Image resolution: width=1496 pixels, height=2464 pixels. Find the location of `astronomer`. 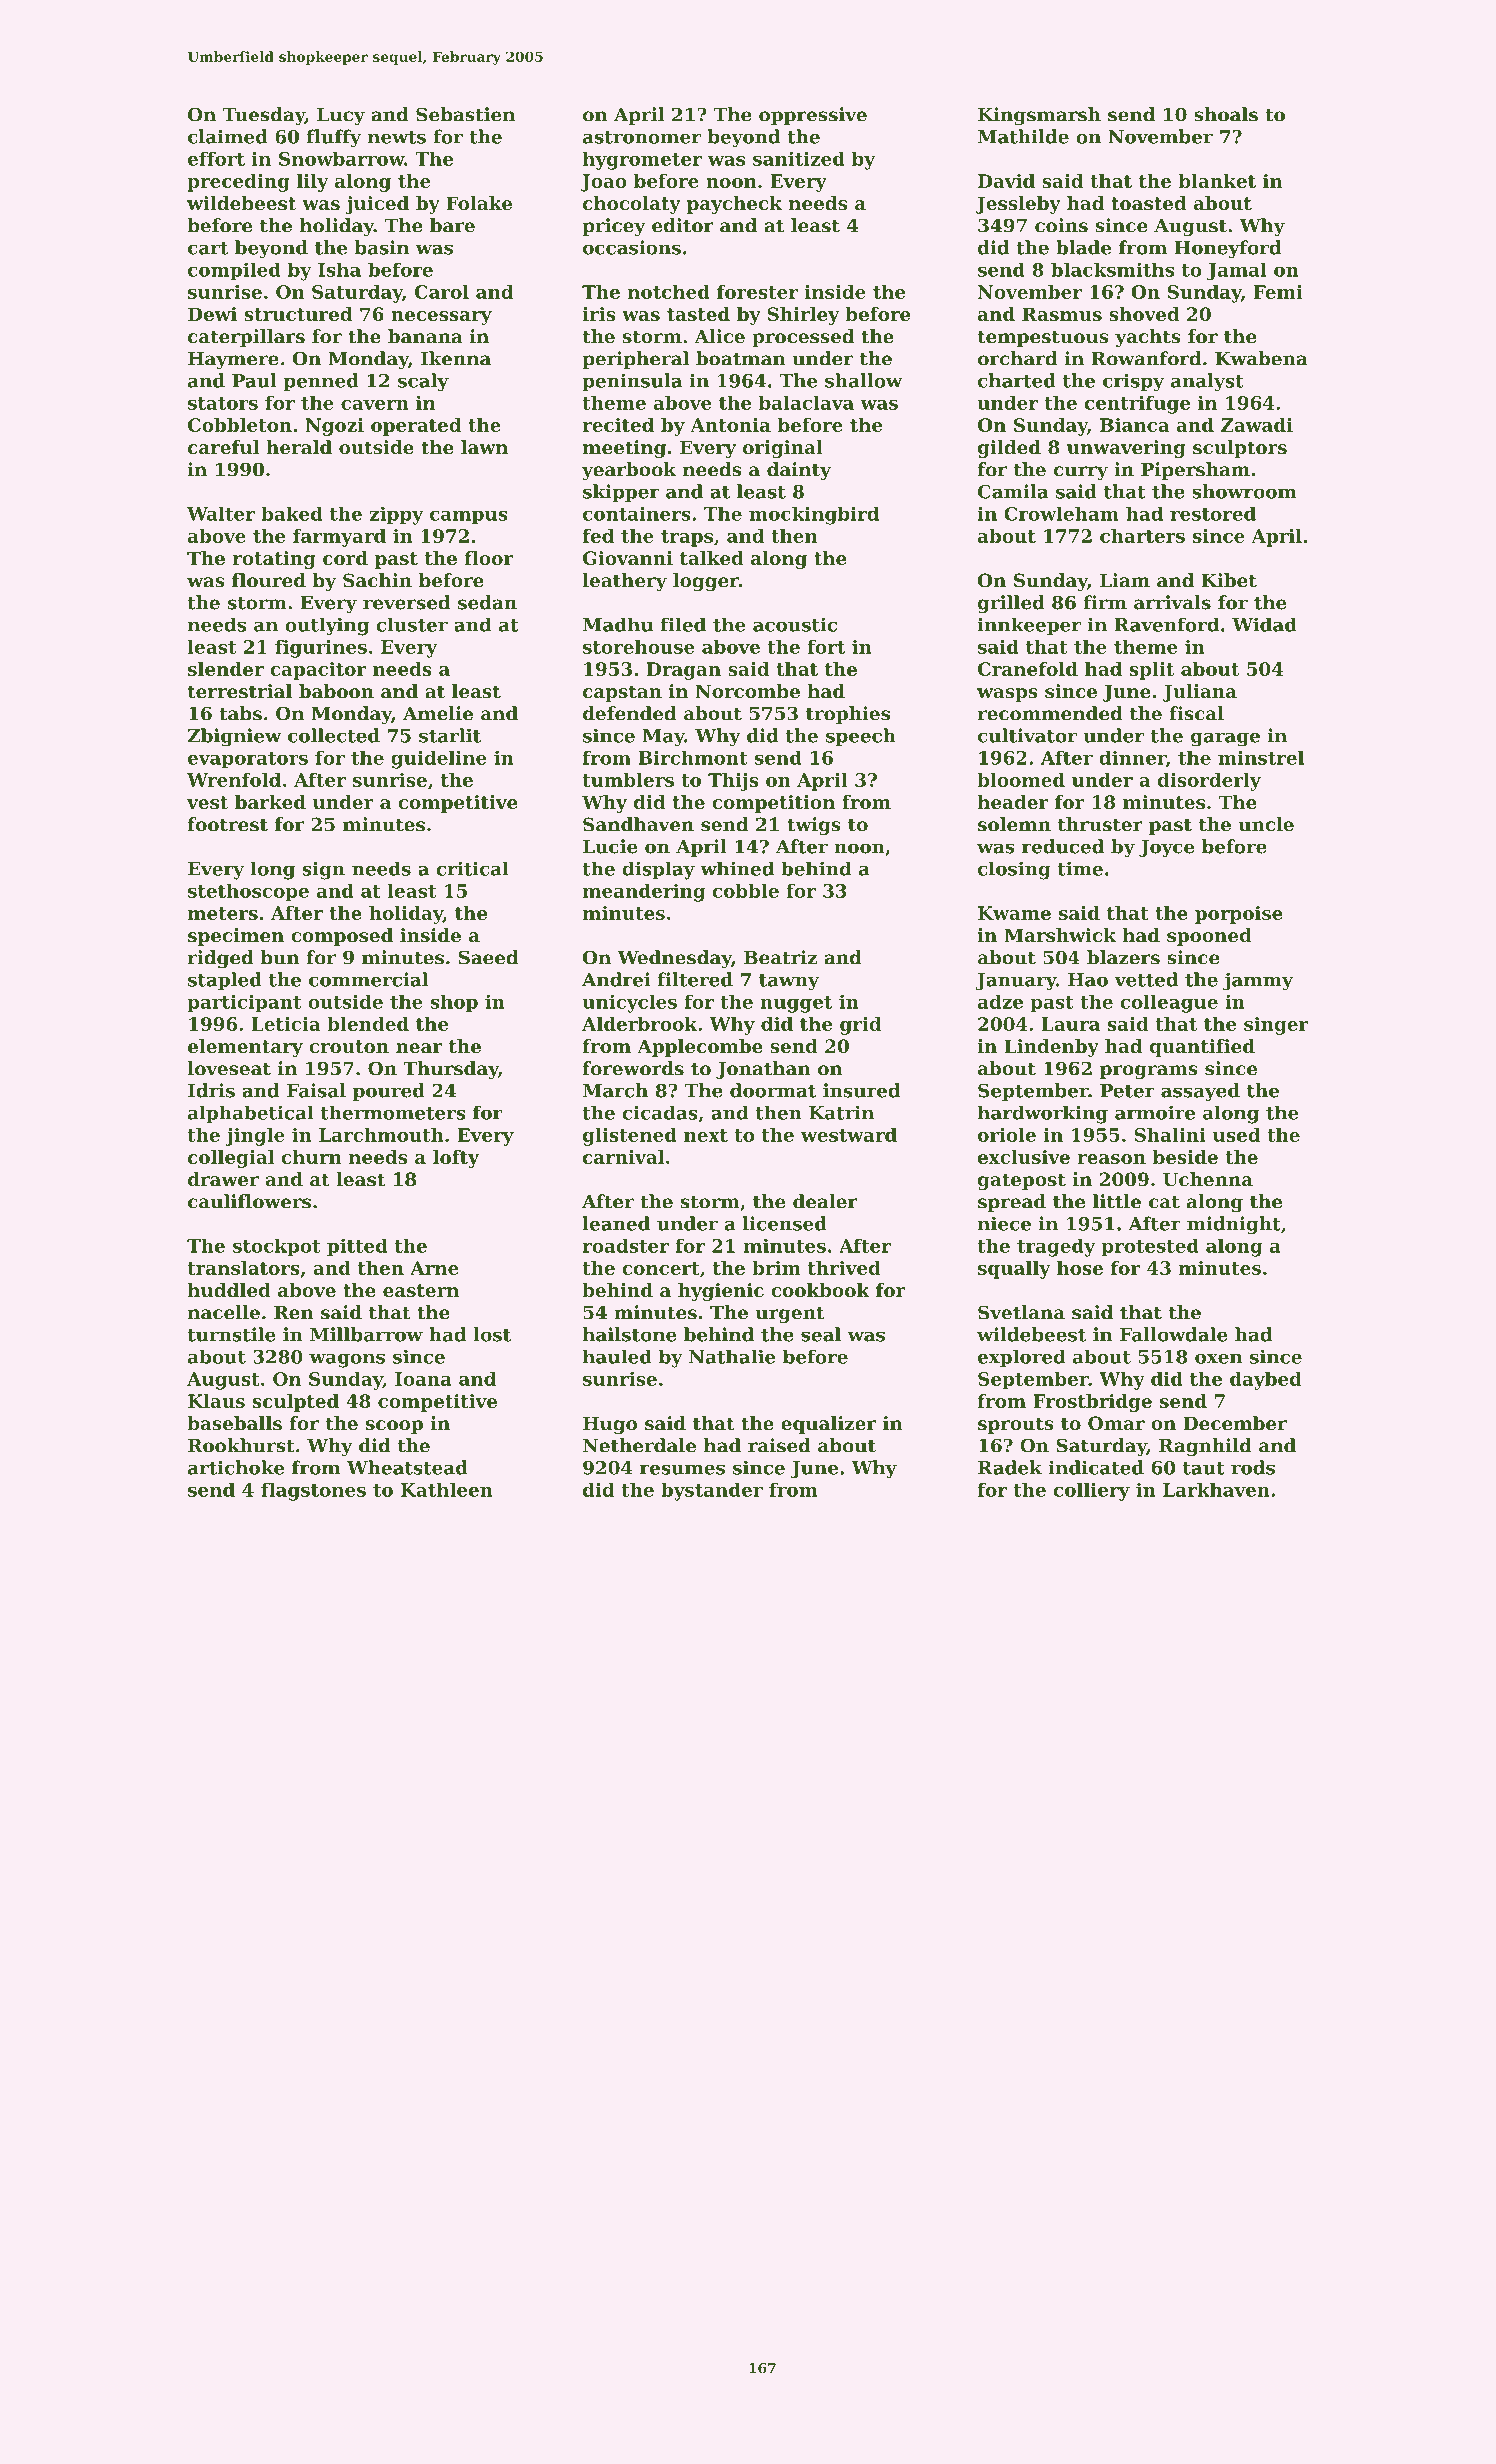

astronomer is located at coordinates (642, 137).
